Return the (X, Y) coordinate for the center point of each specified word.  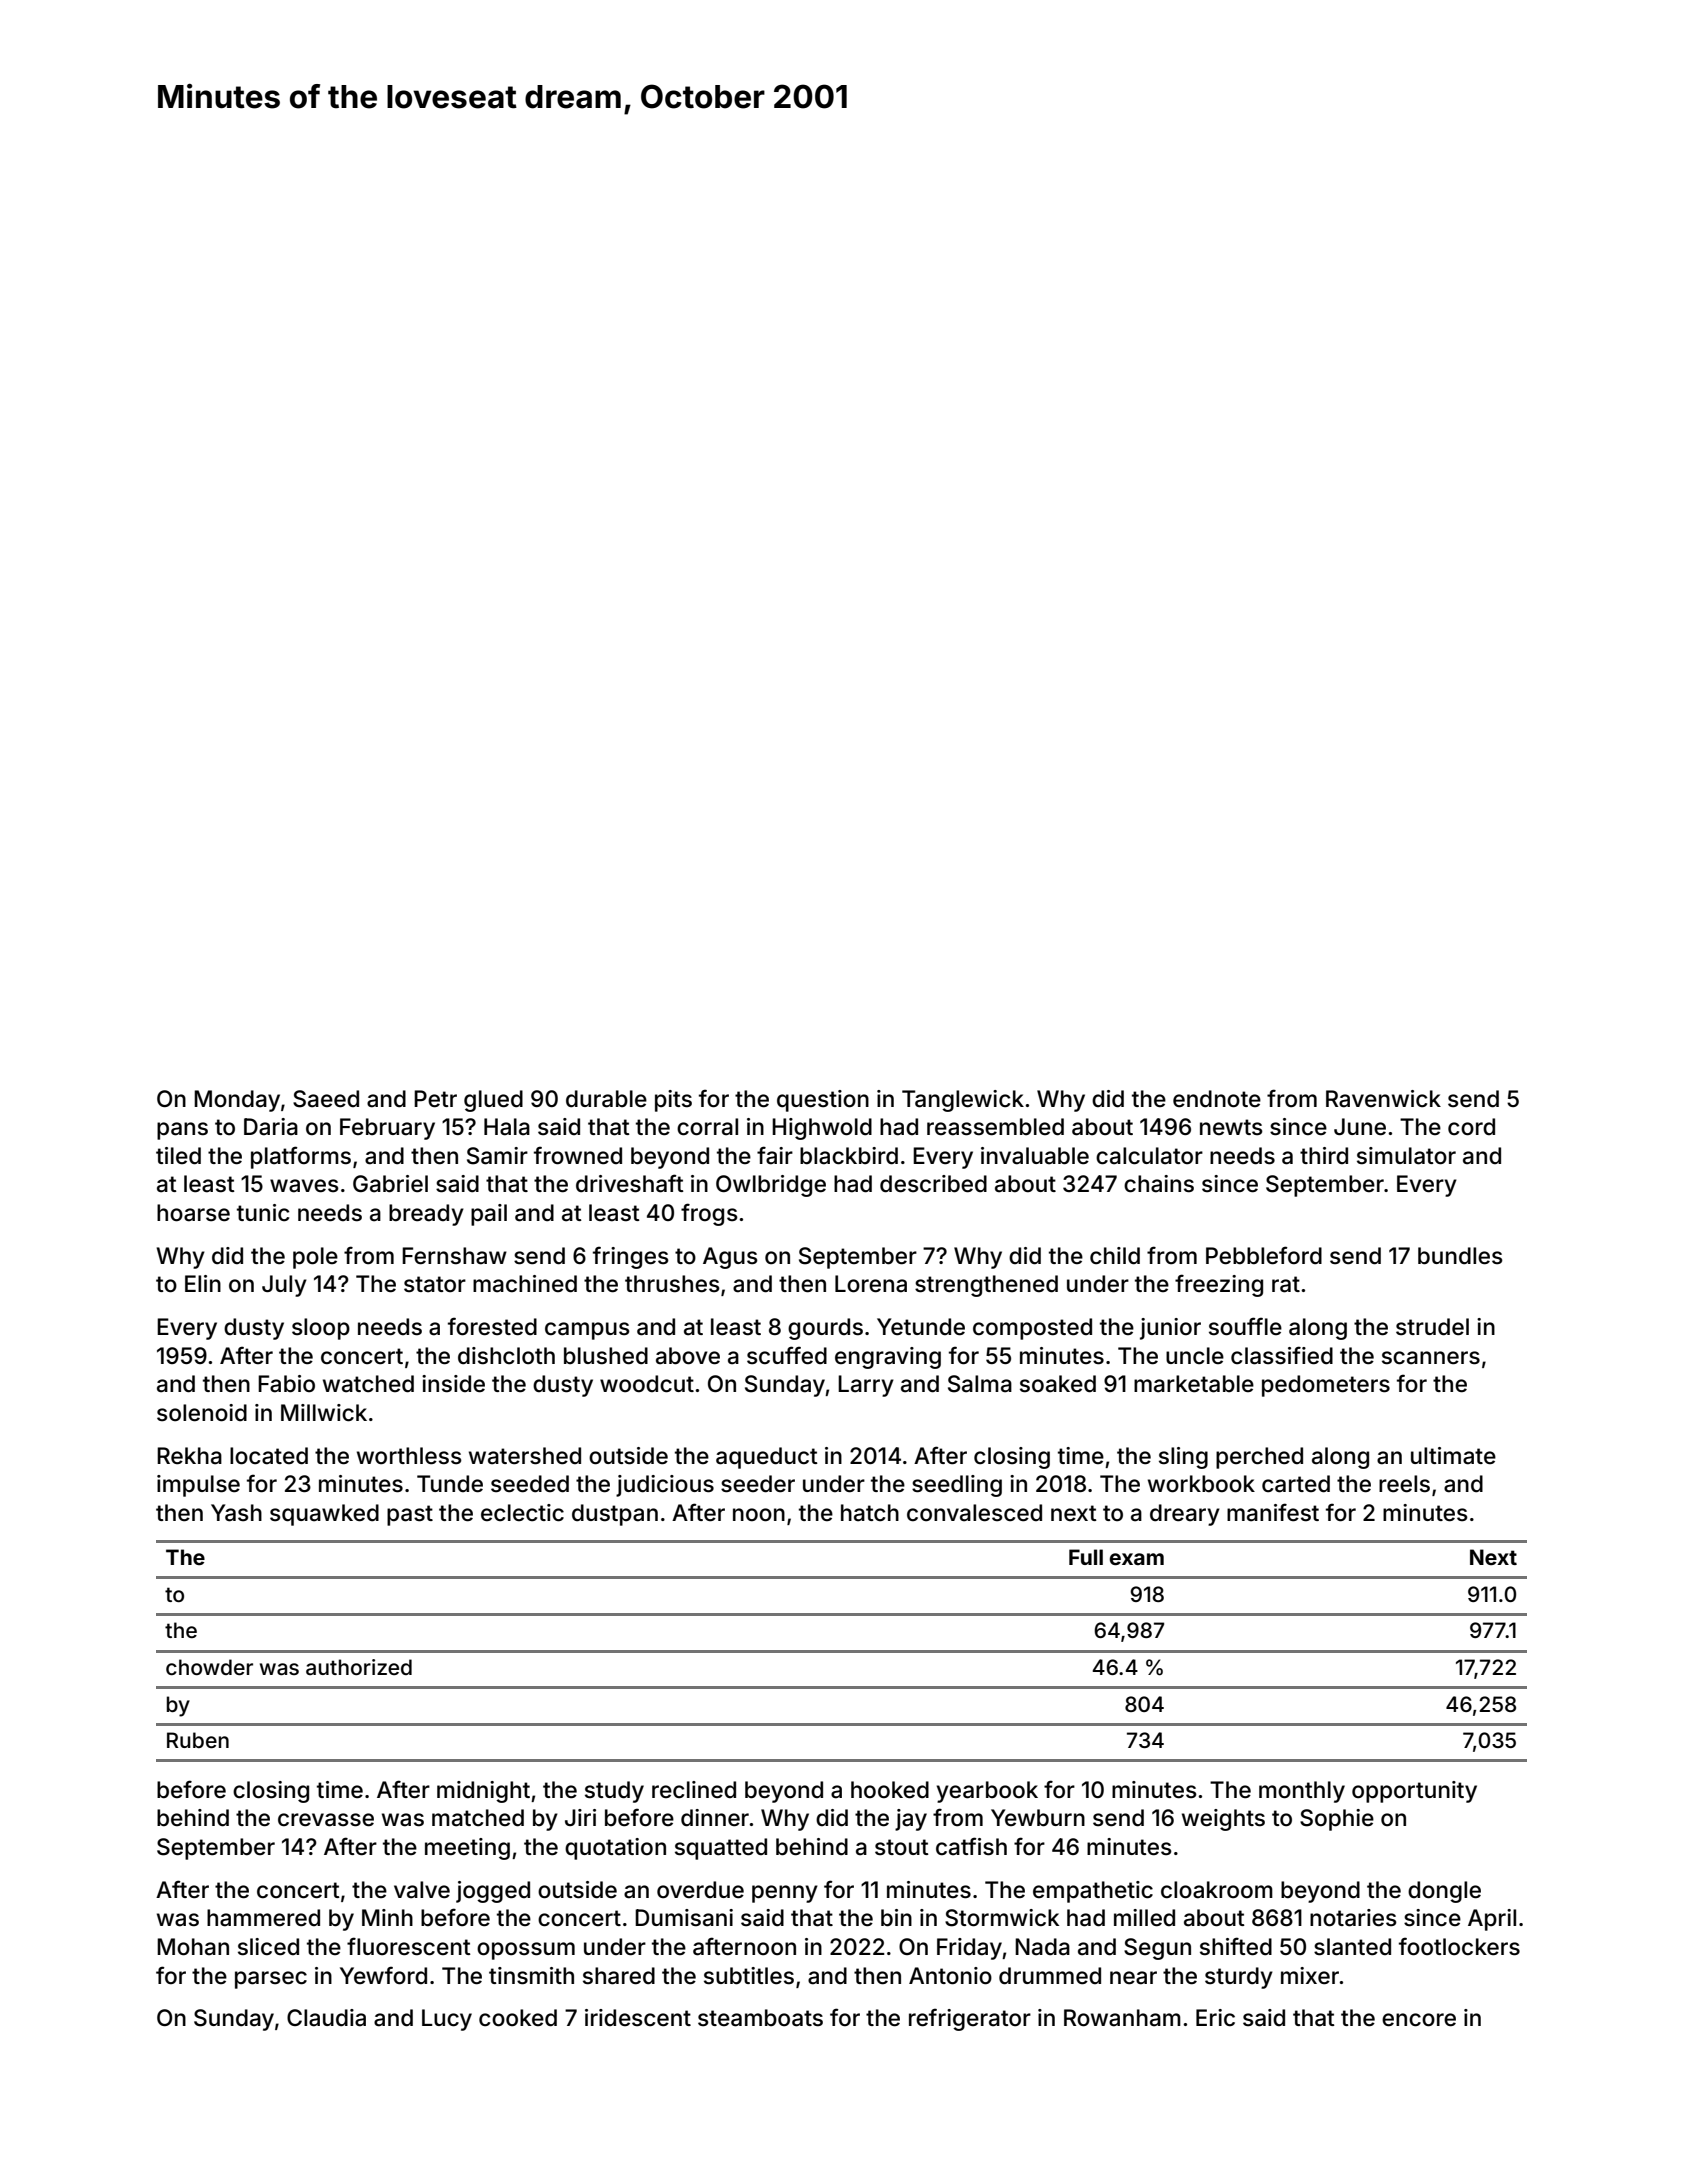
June (1360, 1127)
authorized (359, 1667)
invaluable (1035, 1156)
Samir (497, 1156)
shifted (1236, 1946)
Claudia (326, 2018)
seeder (758, 1484)
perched (1259, 1458)
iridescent (638, 2018)
